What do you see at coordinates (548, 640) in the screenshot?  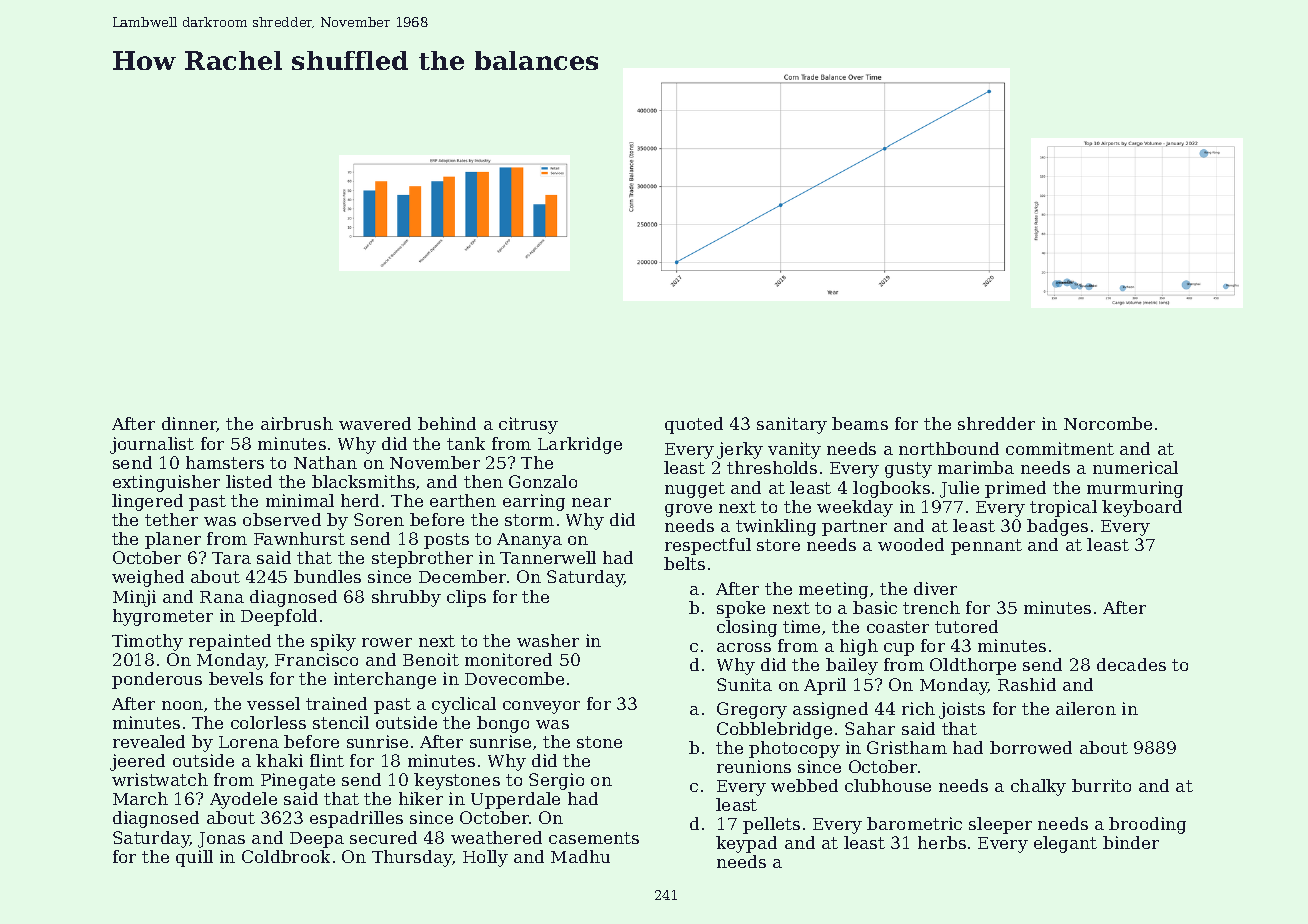 I see `washer` at bounding box center [548, 640].
